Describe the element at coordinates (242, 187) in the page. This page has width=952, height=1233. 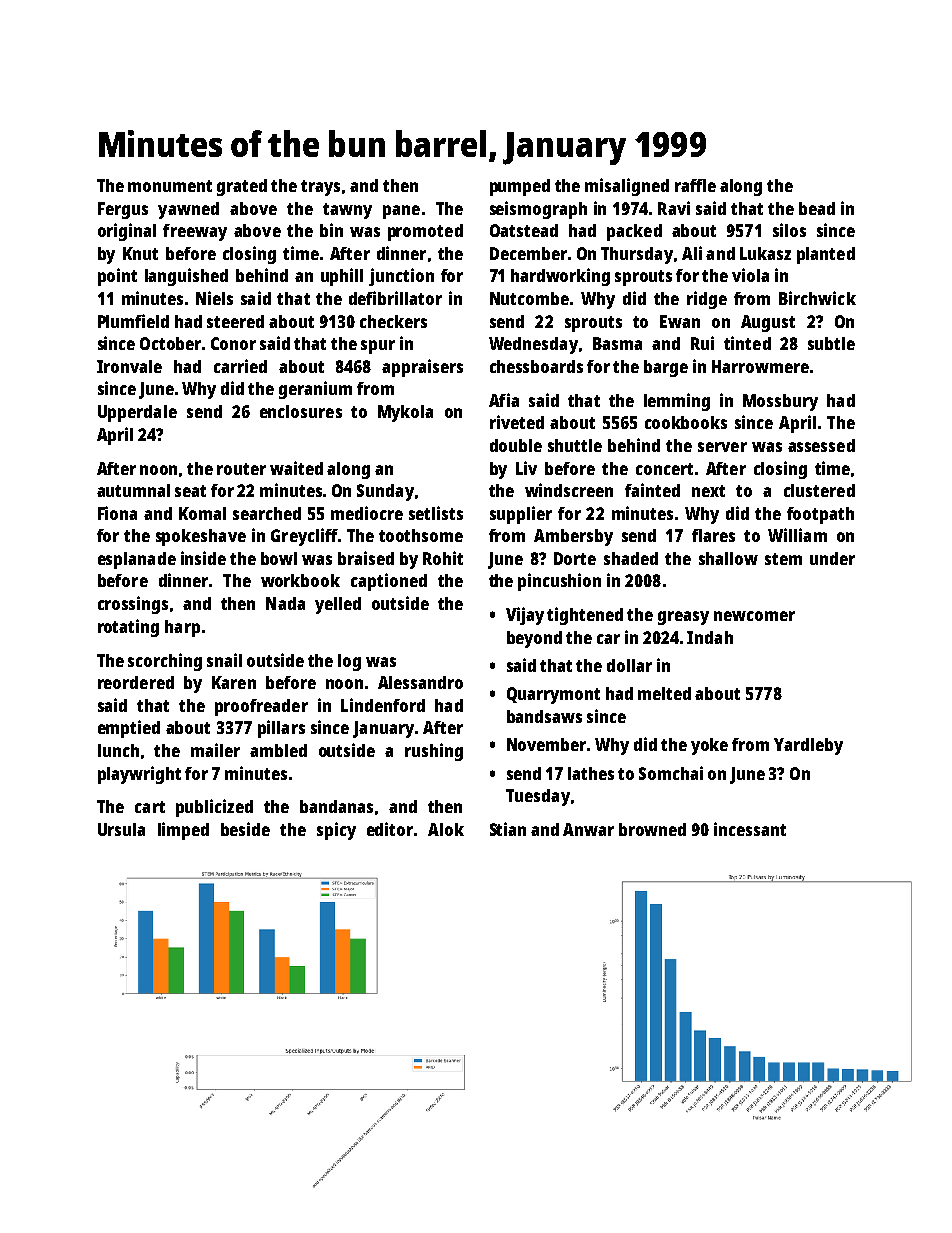
I see `grated` at that location.
